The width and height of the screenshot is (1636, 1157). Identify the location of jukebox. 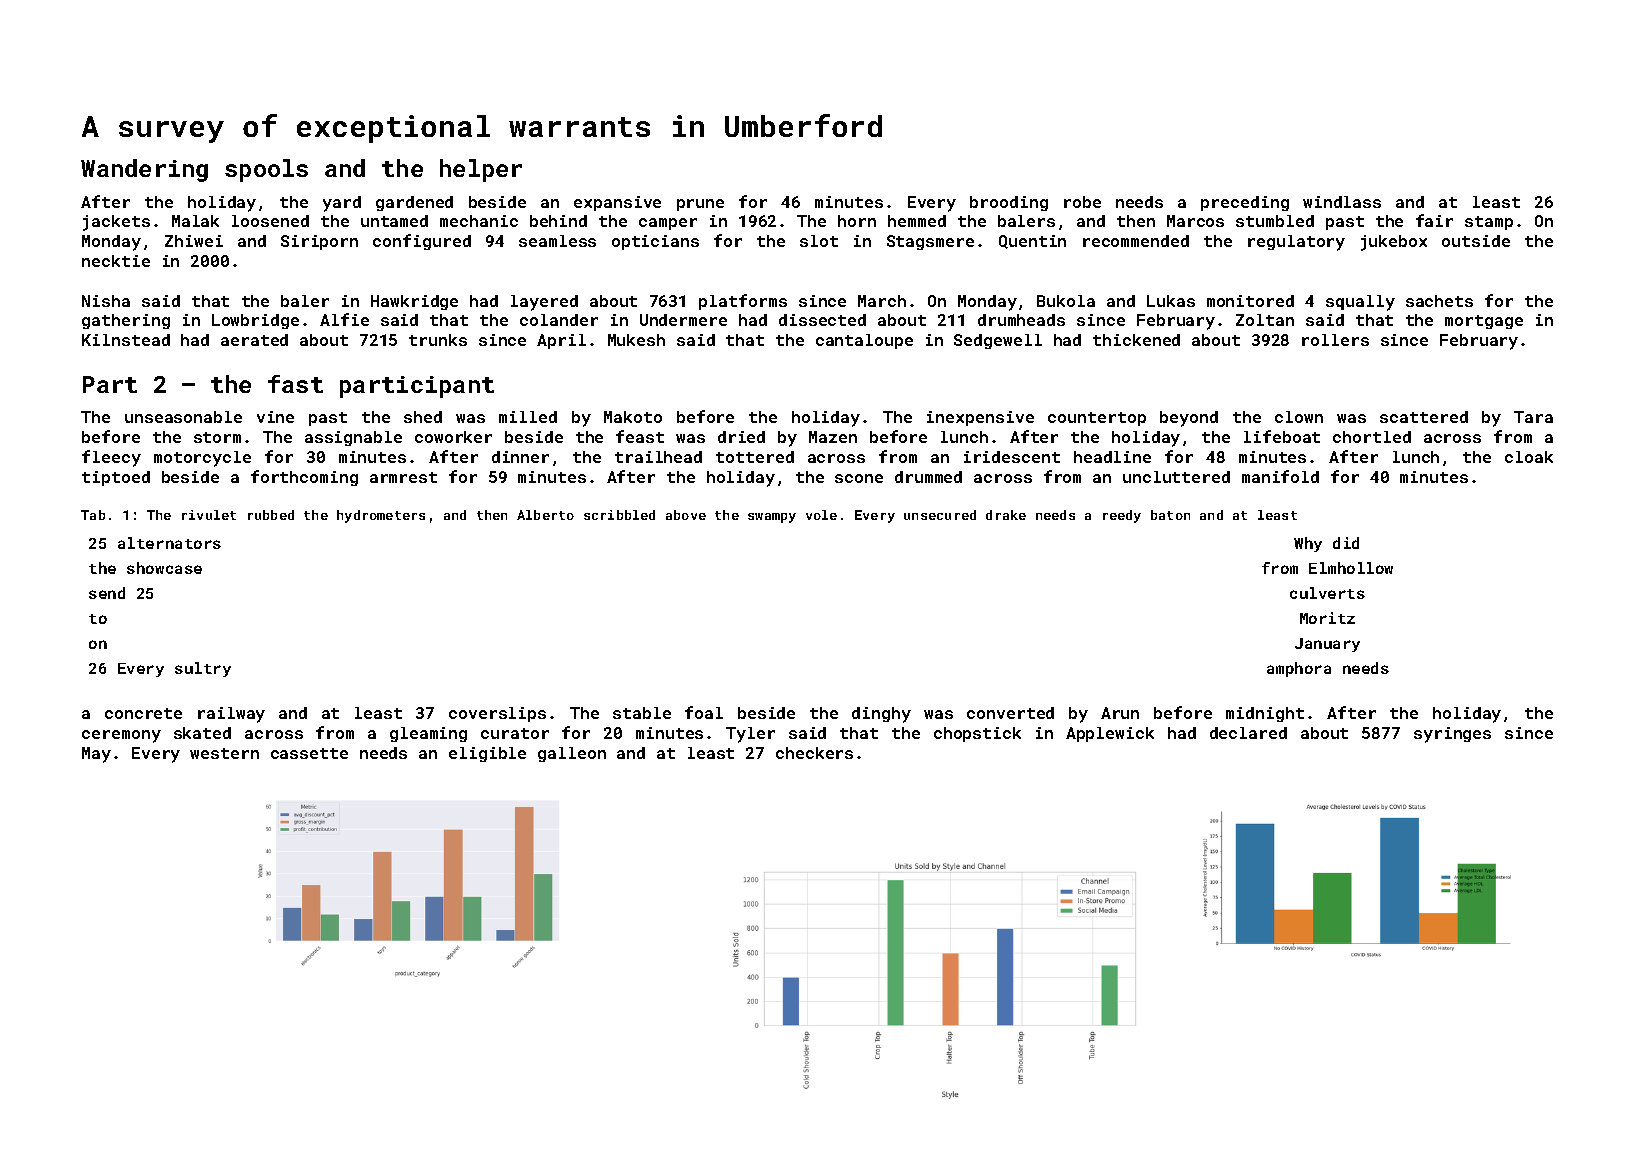
(1394, 243).
